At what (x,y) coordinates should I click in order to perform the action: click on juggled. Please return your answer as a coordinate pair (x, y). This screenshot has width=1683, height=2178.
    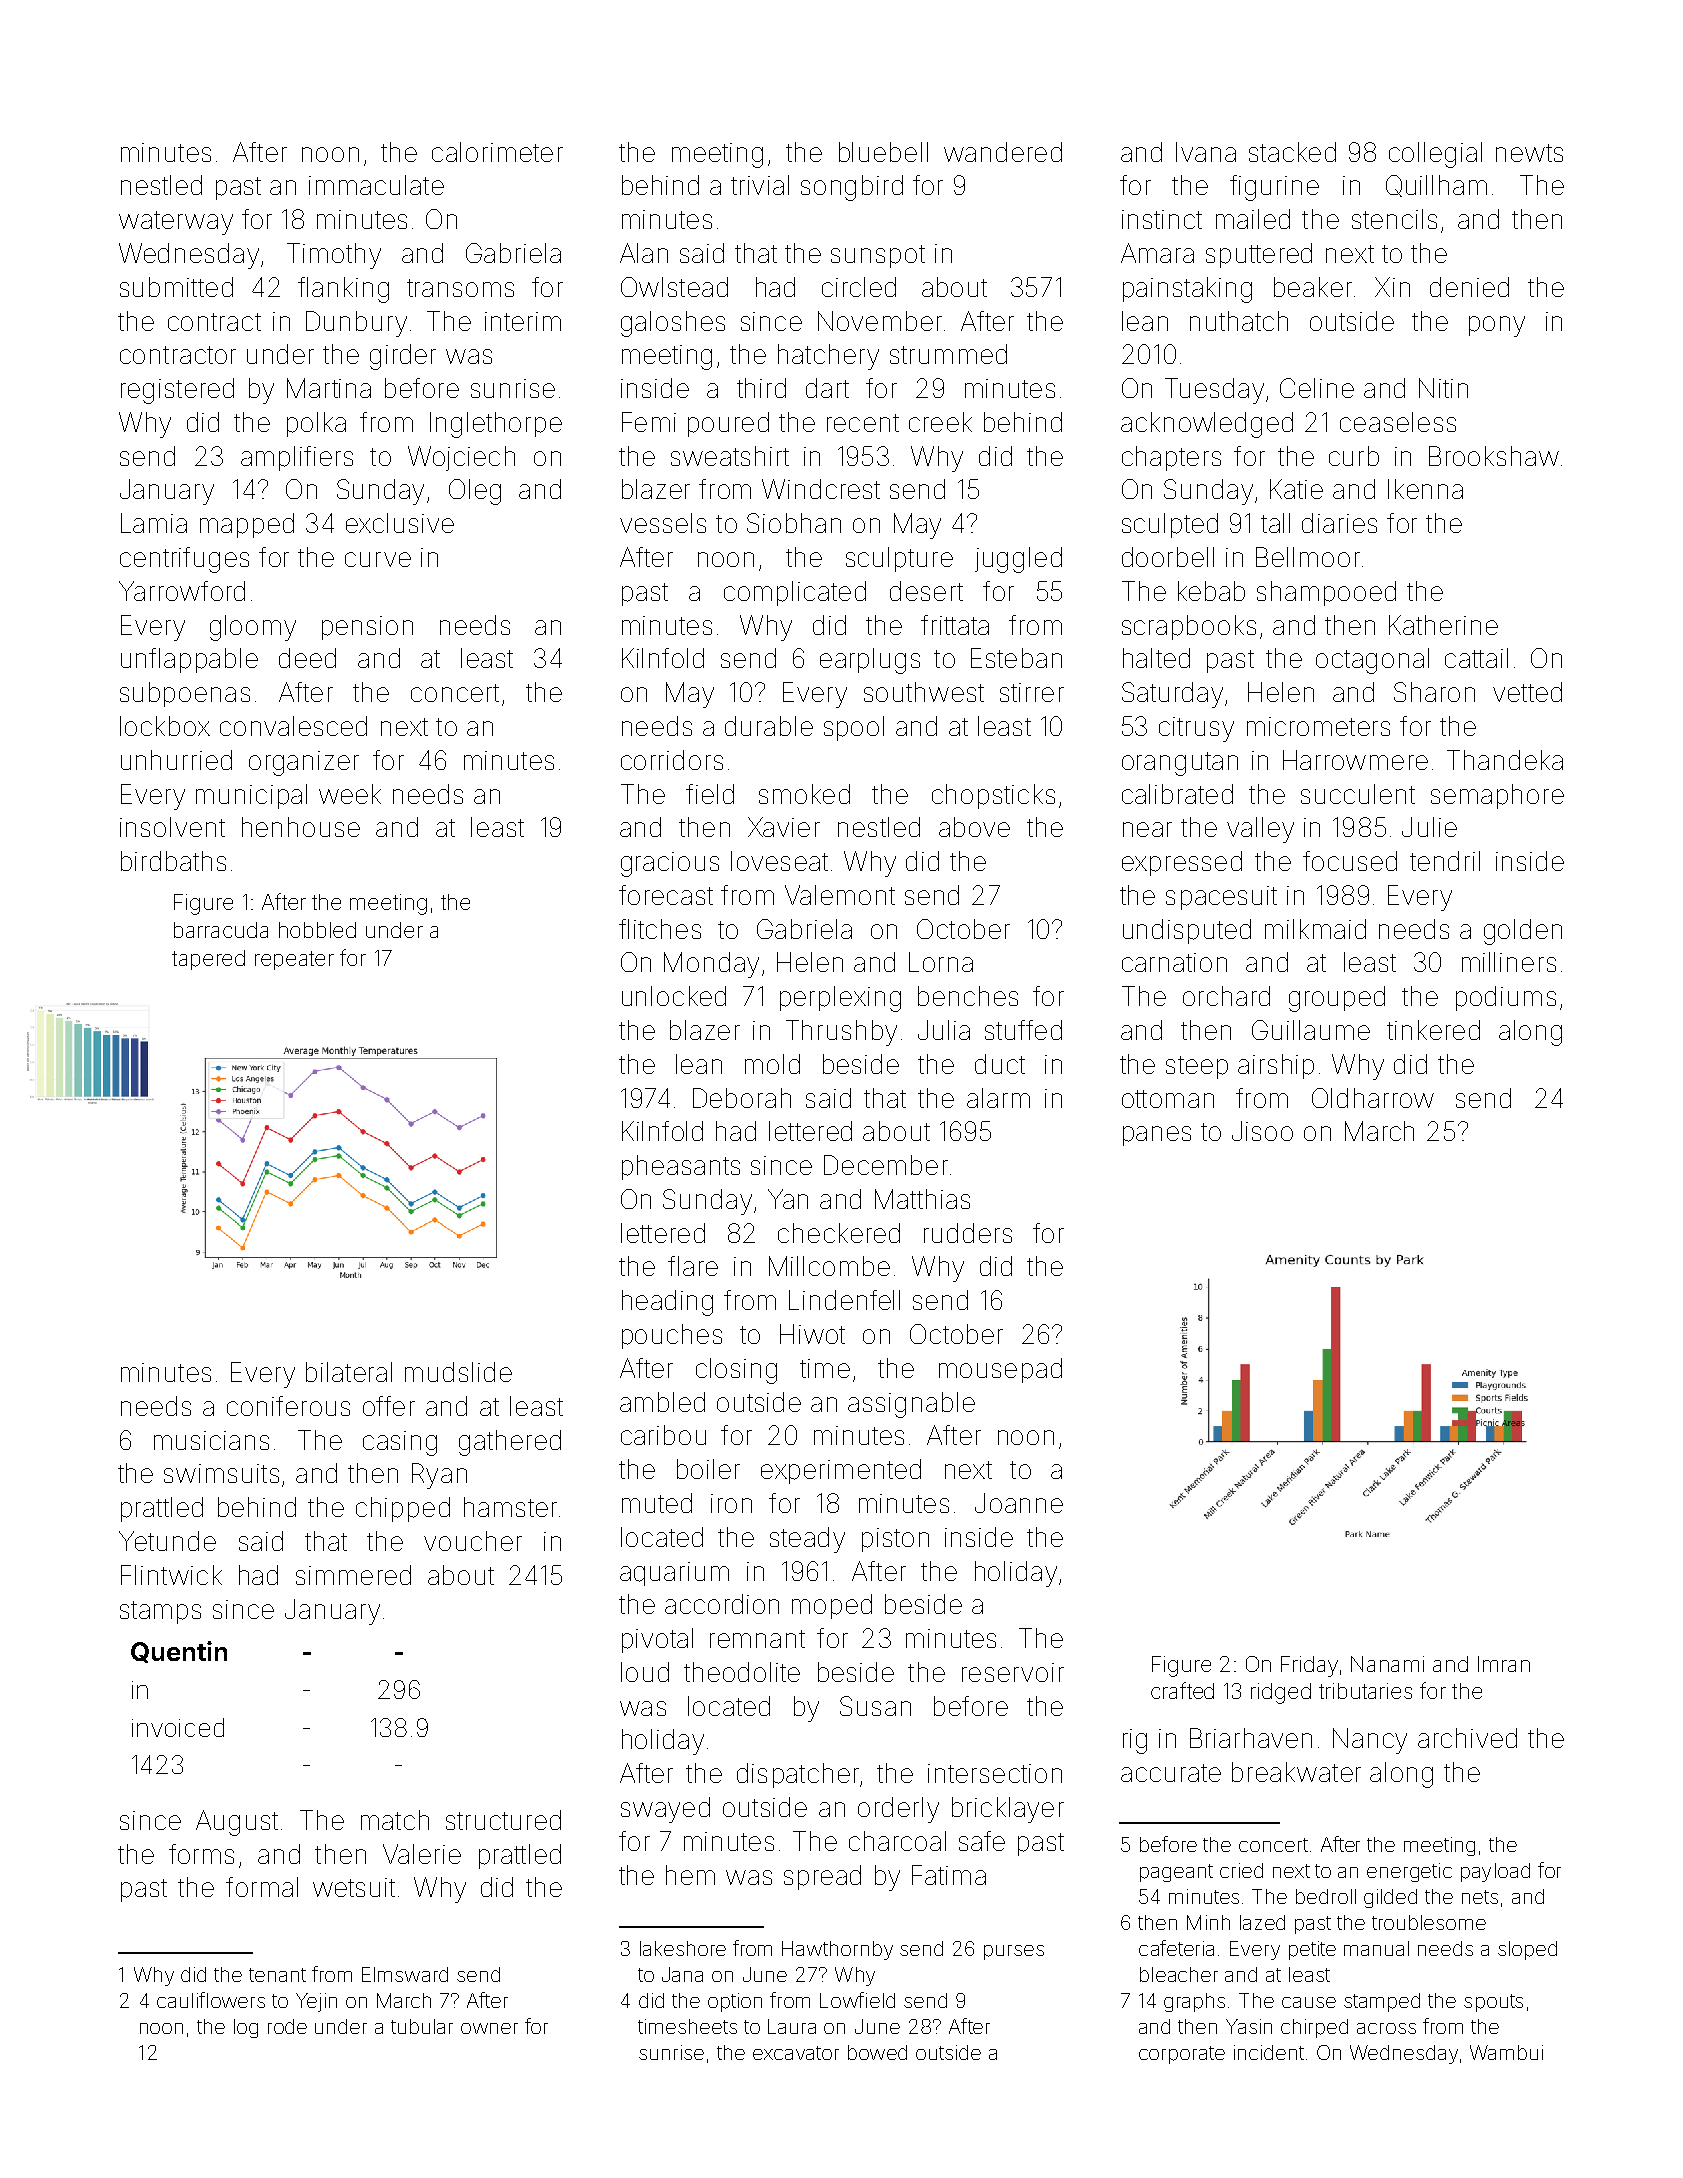
    Looking at the image, I should click on (1018, 560).
